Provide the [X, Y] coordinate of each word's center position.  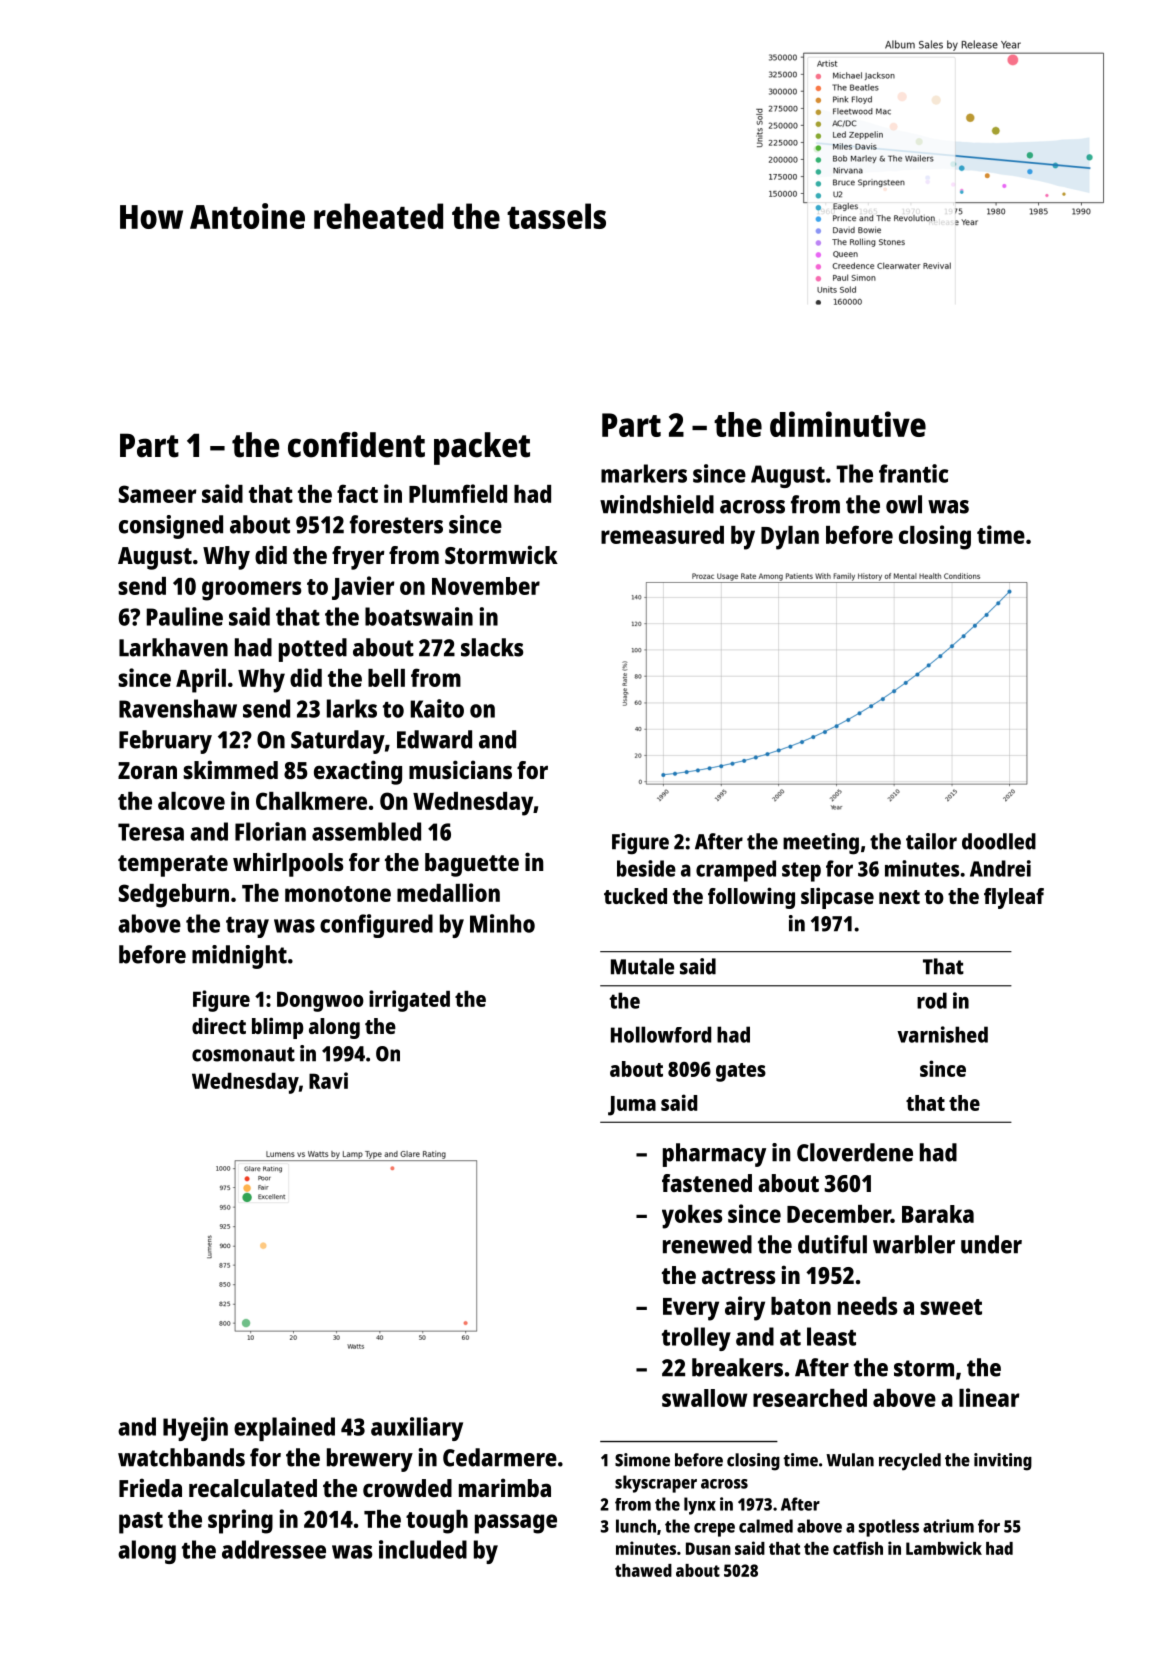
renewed [707, 1244]
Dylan [790, 538]
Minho [502, 923]
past [141, 1523]
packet [482, 448]
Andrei [1000, 868]
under [991, 1244]
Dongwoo [320, 1001]
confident [356, 444]
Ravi [328, 1080]
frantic [914, 473]
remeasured [662, 535]
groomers [251, 591]
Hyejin [195, 1429]
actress [738, 1276]
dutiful [832, 1244]
